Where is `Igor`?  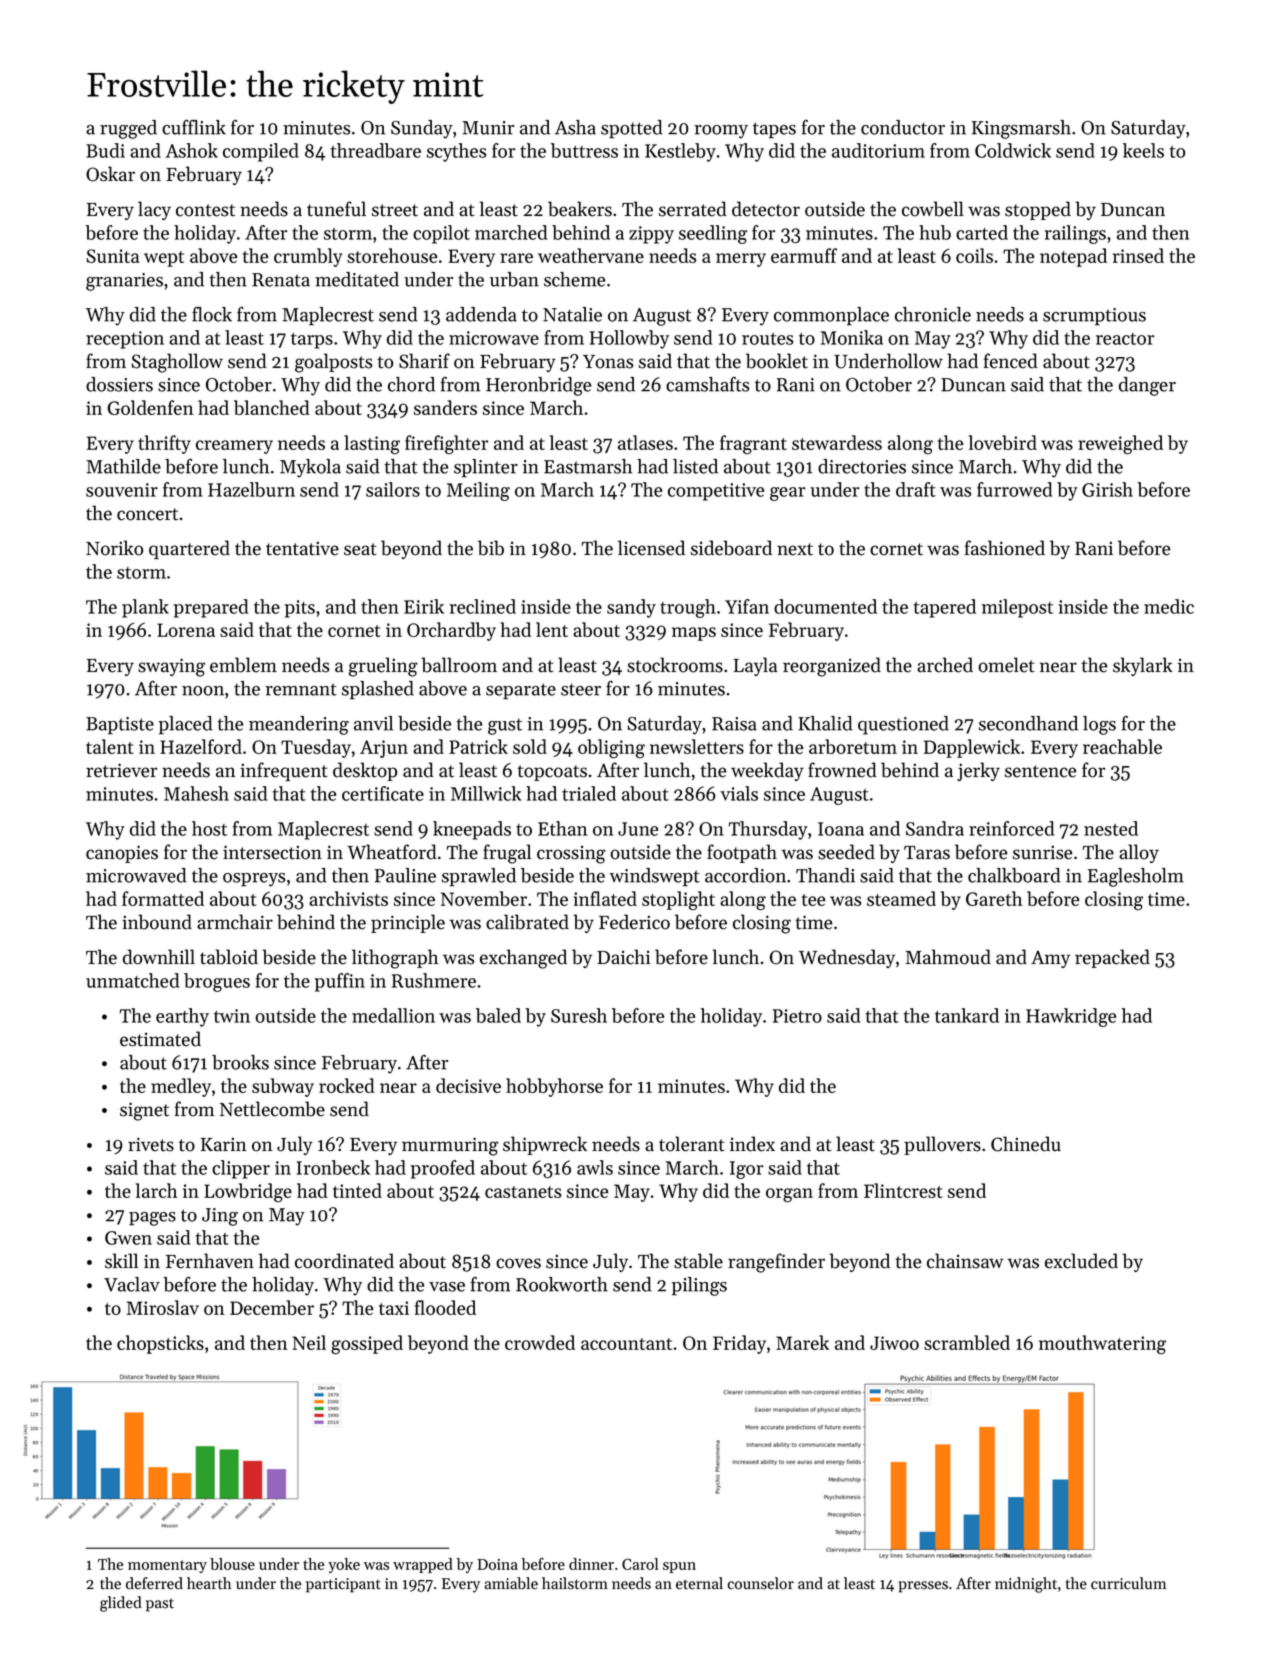 Igor is located at coordinates (746, 1170).
